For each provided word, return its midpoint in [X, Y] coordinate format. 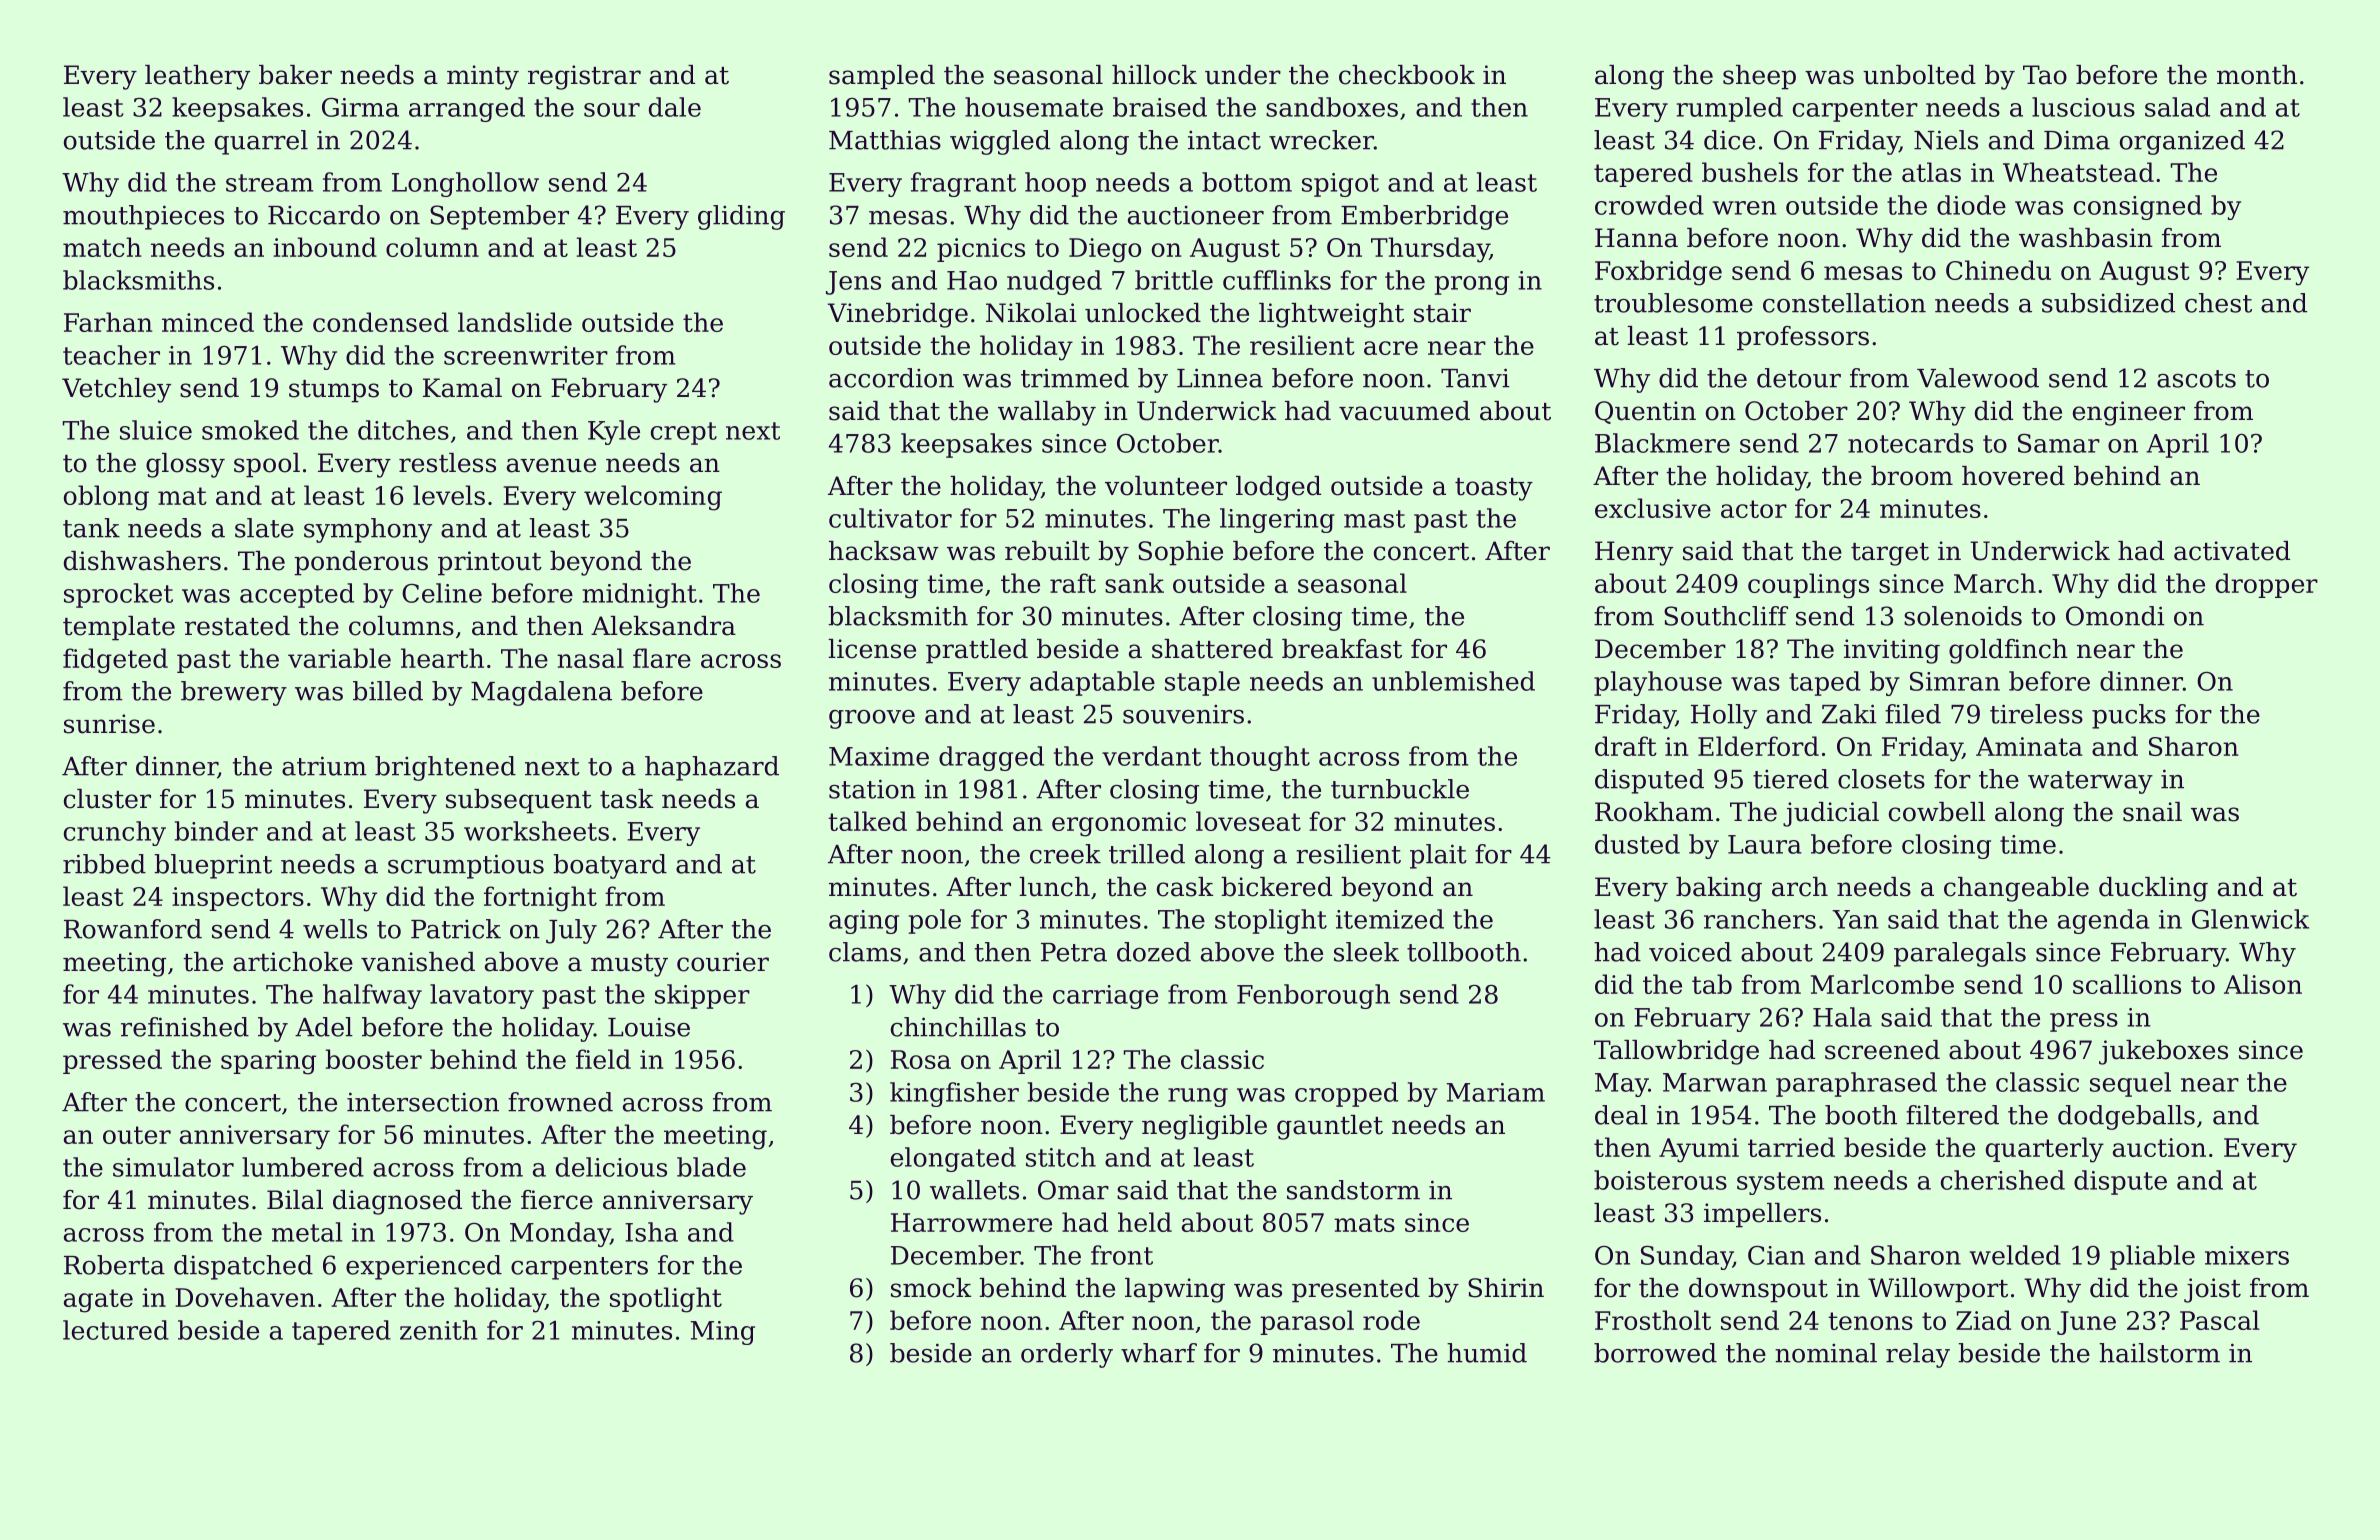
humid [1487, 1353]
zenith [439, 1330]
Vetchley [116, 390]
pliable [2152, 1257]
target [1890, 554]
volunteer [1166, 486]
